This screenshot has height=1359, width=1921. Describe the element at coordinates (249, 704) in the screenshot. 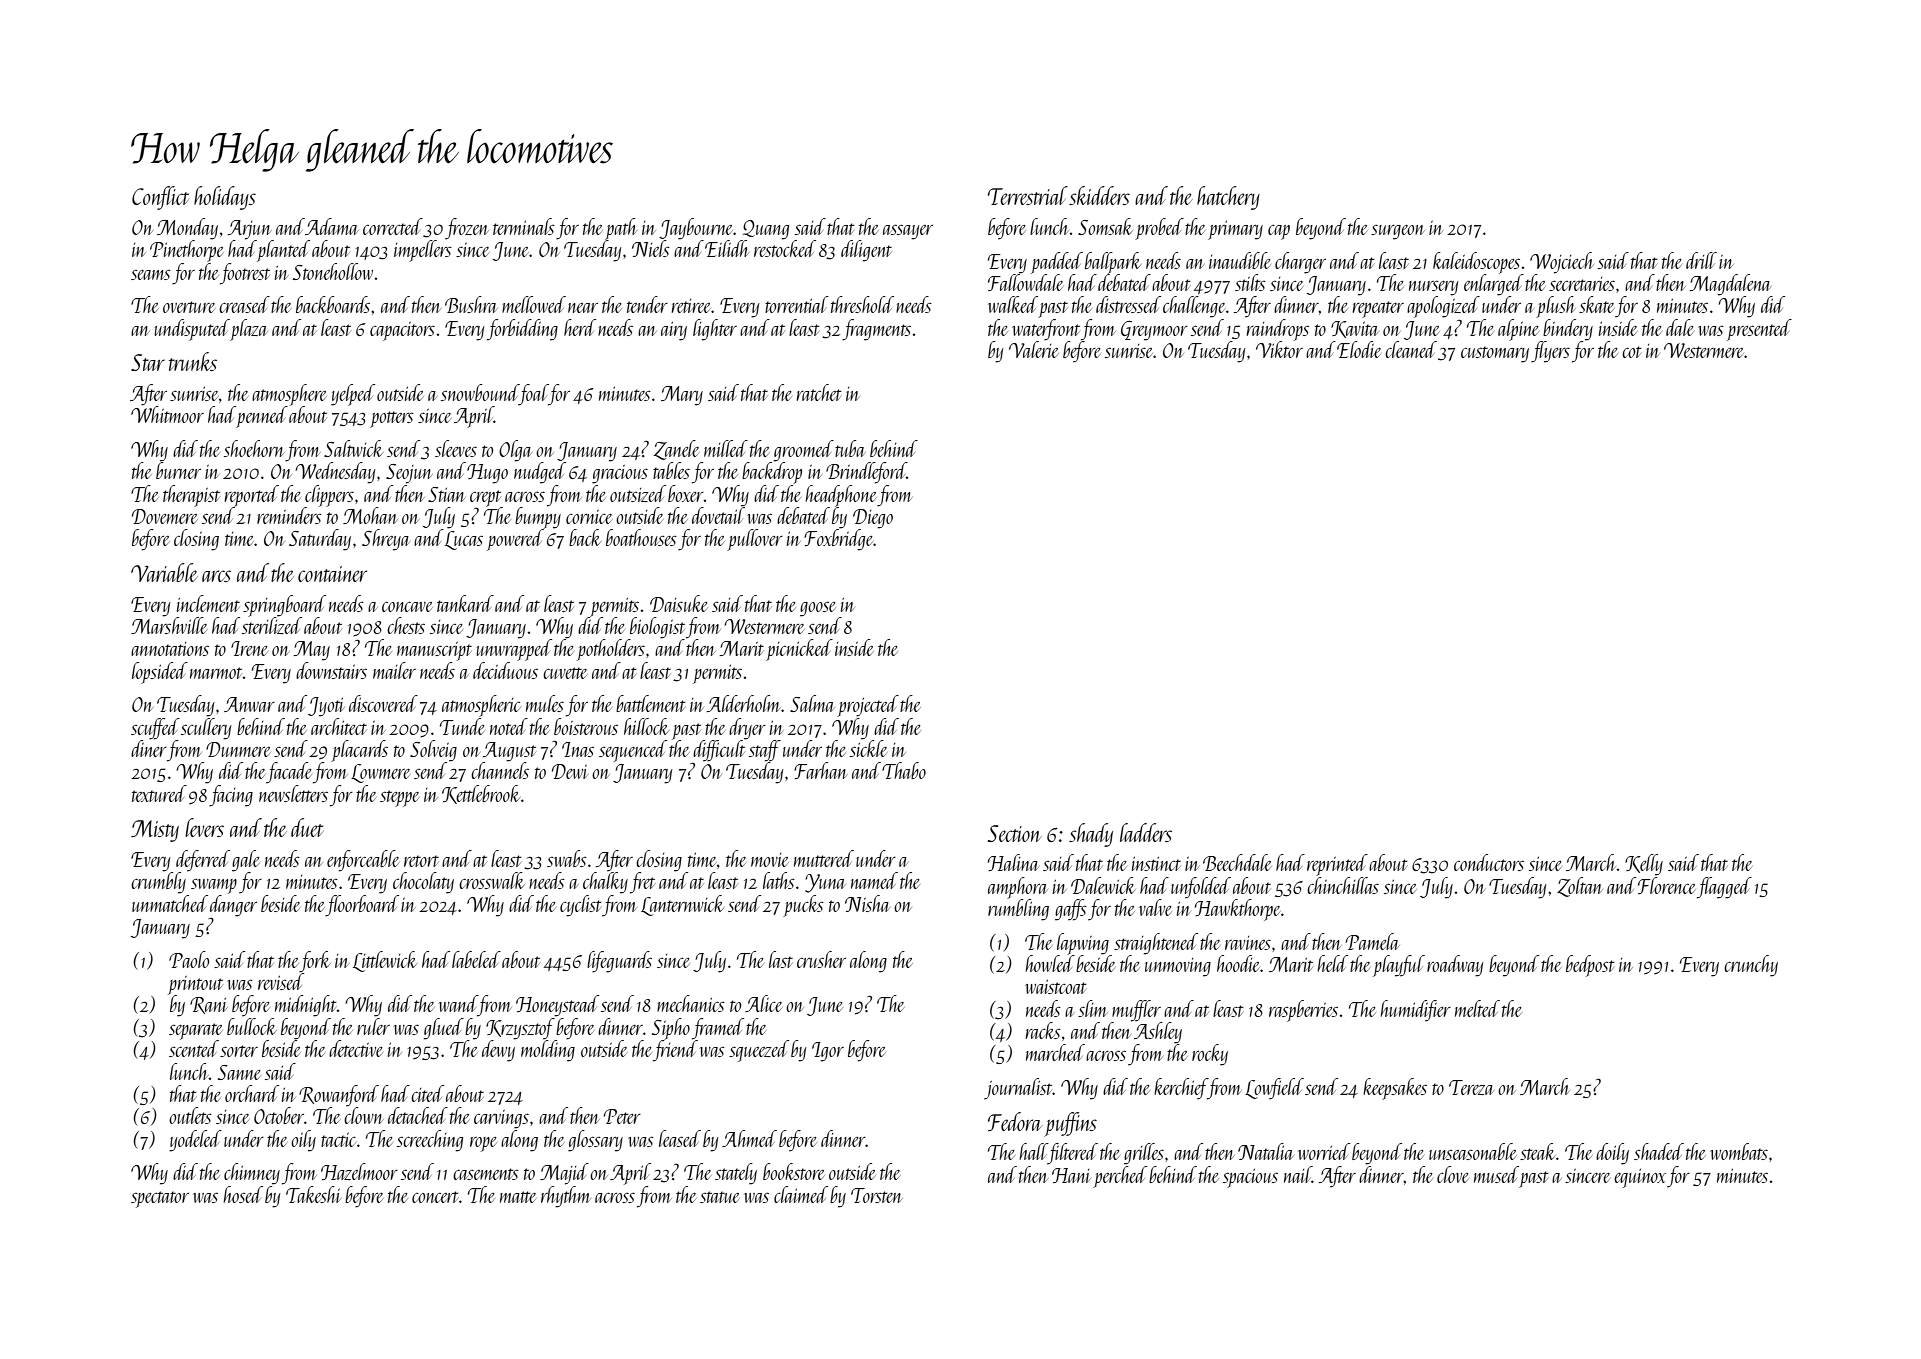

I see `Anwar` at that location.
